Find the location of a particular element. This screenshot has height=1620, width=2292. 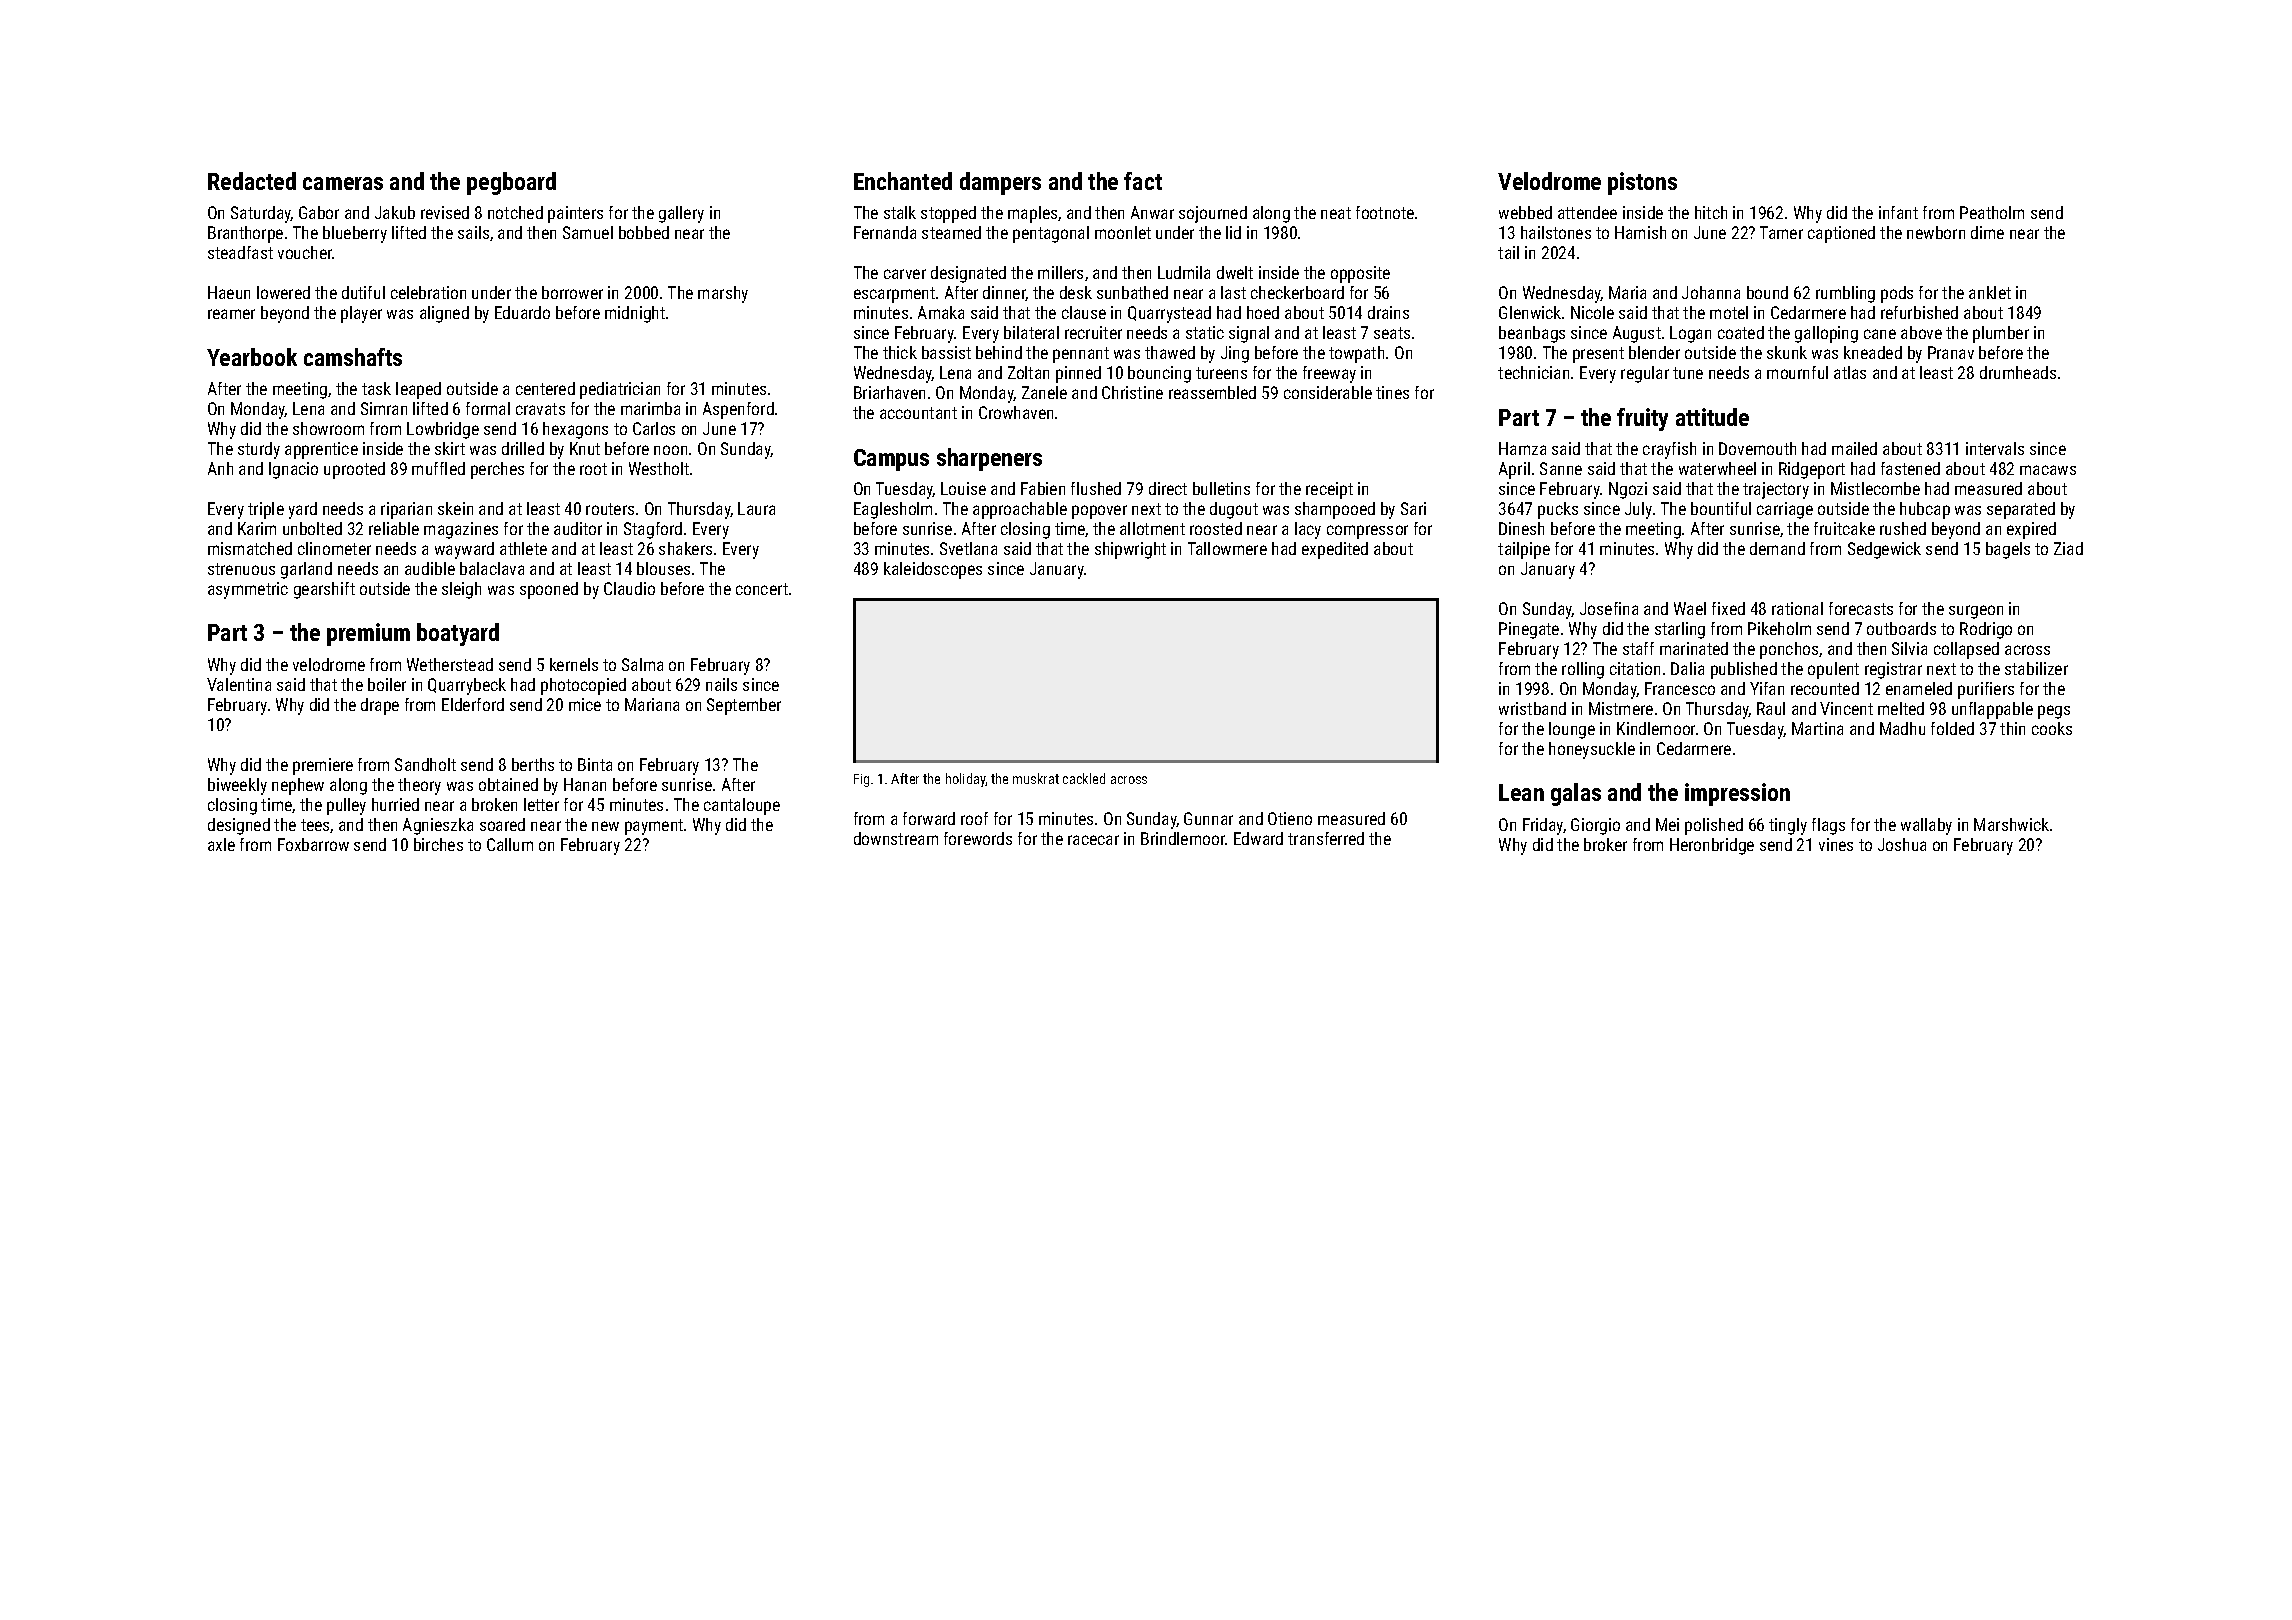

neat is located at coordinates (1336, 213).
